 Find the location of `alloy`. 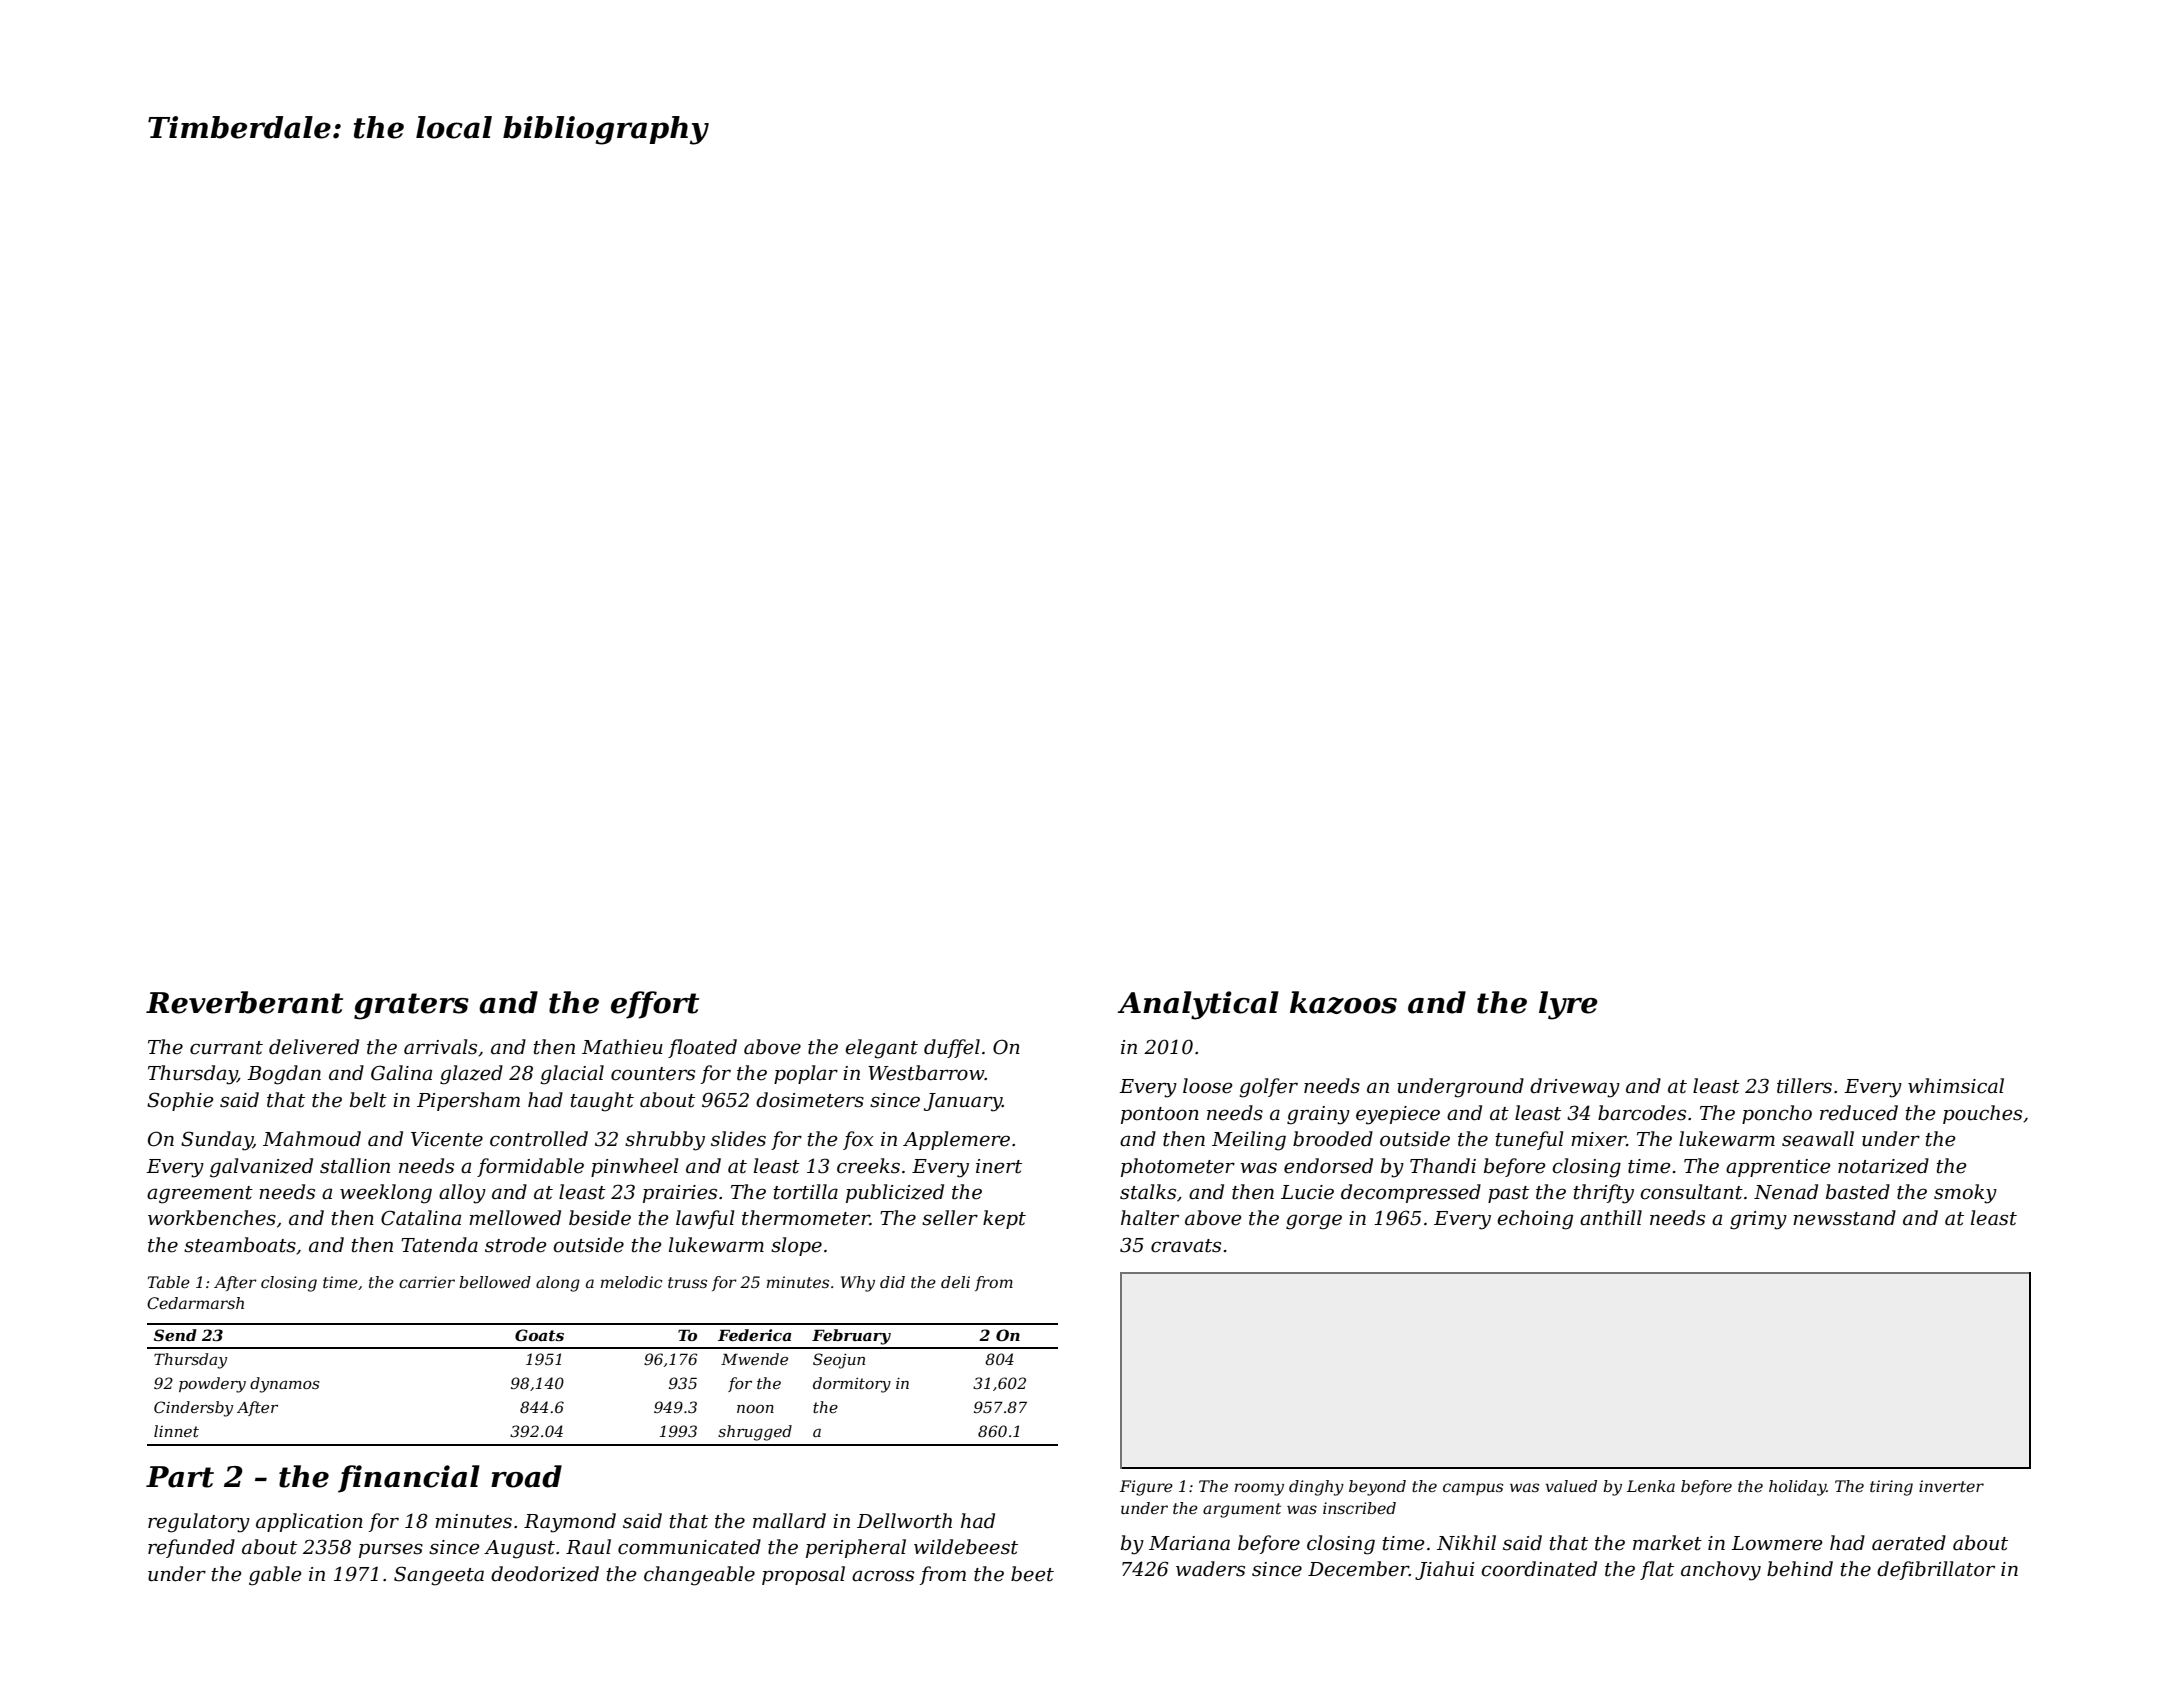

alloy is located at coordinates (462, 1194).
